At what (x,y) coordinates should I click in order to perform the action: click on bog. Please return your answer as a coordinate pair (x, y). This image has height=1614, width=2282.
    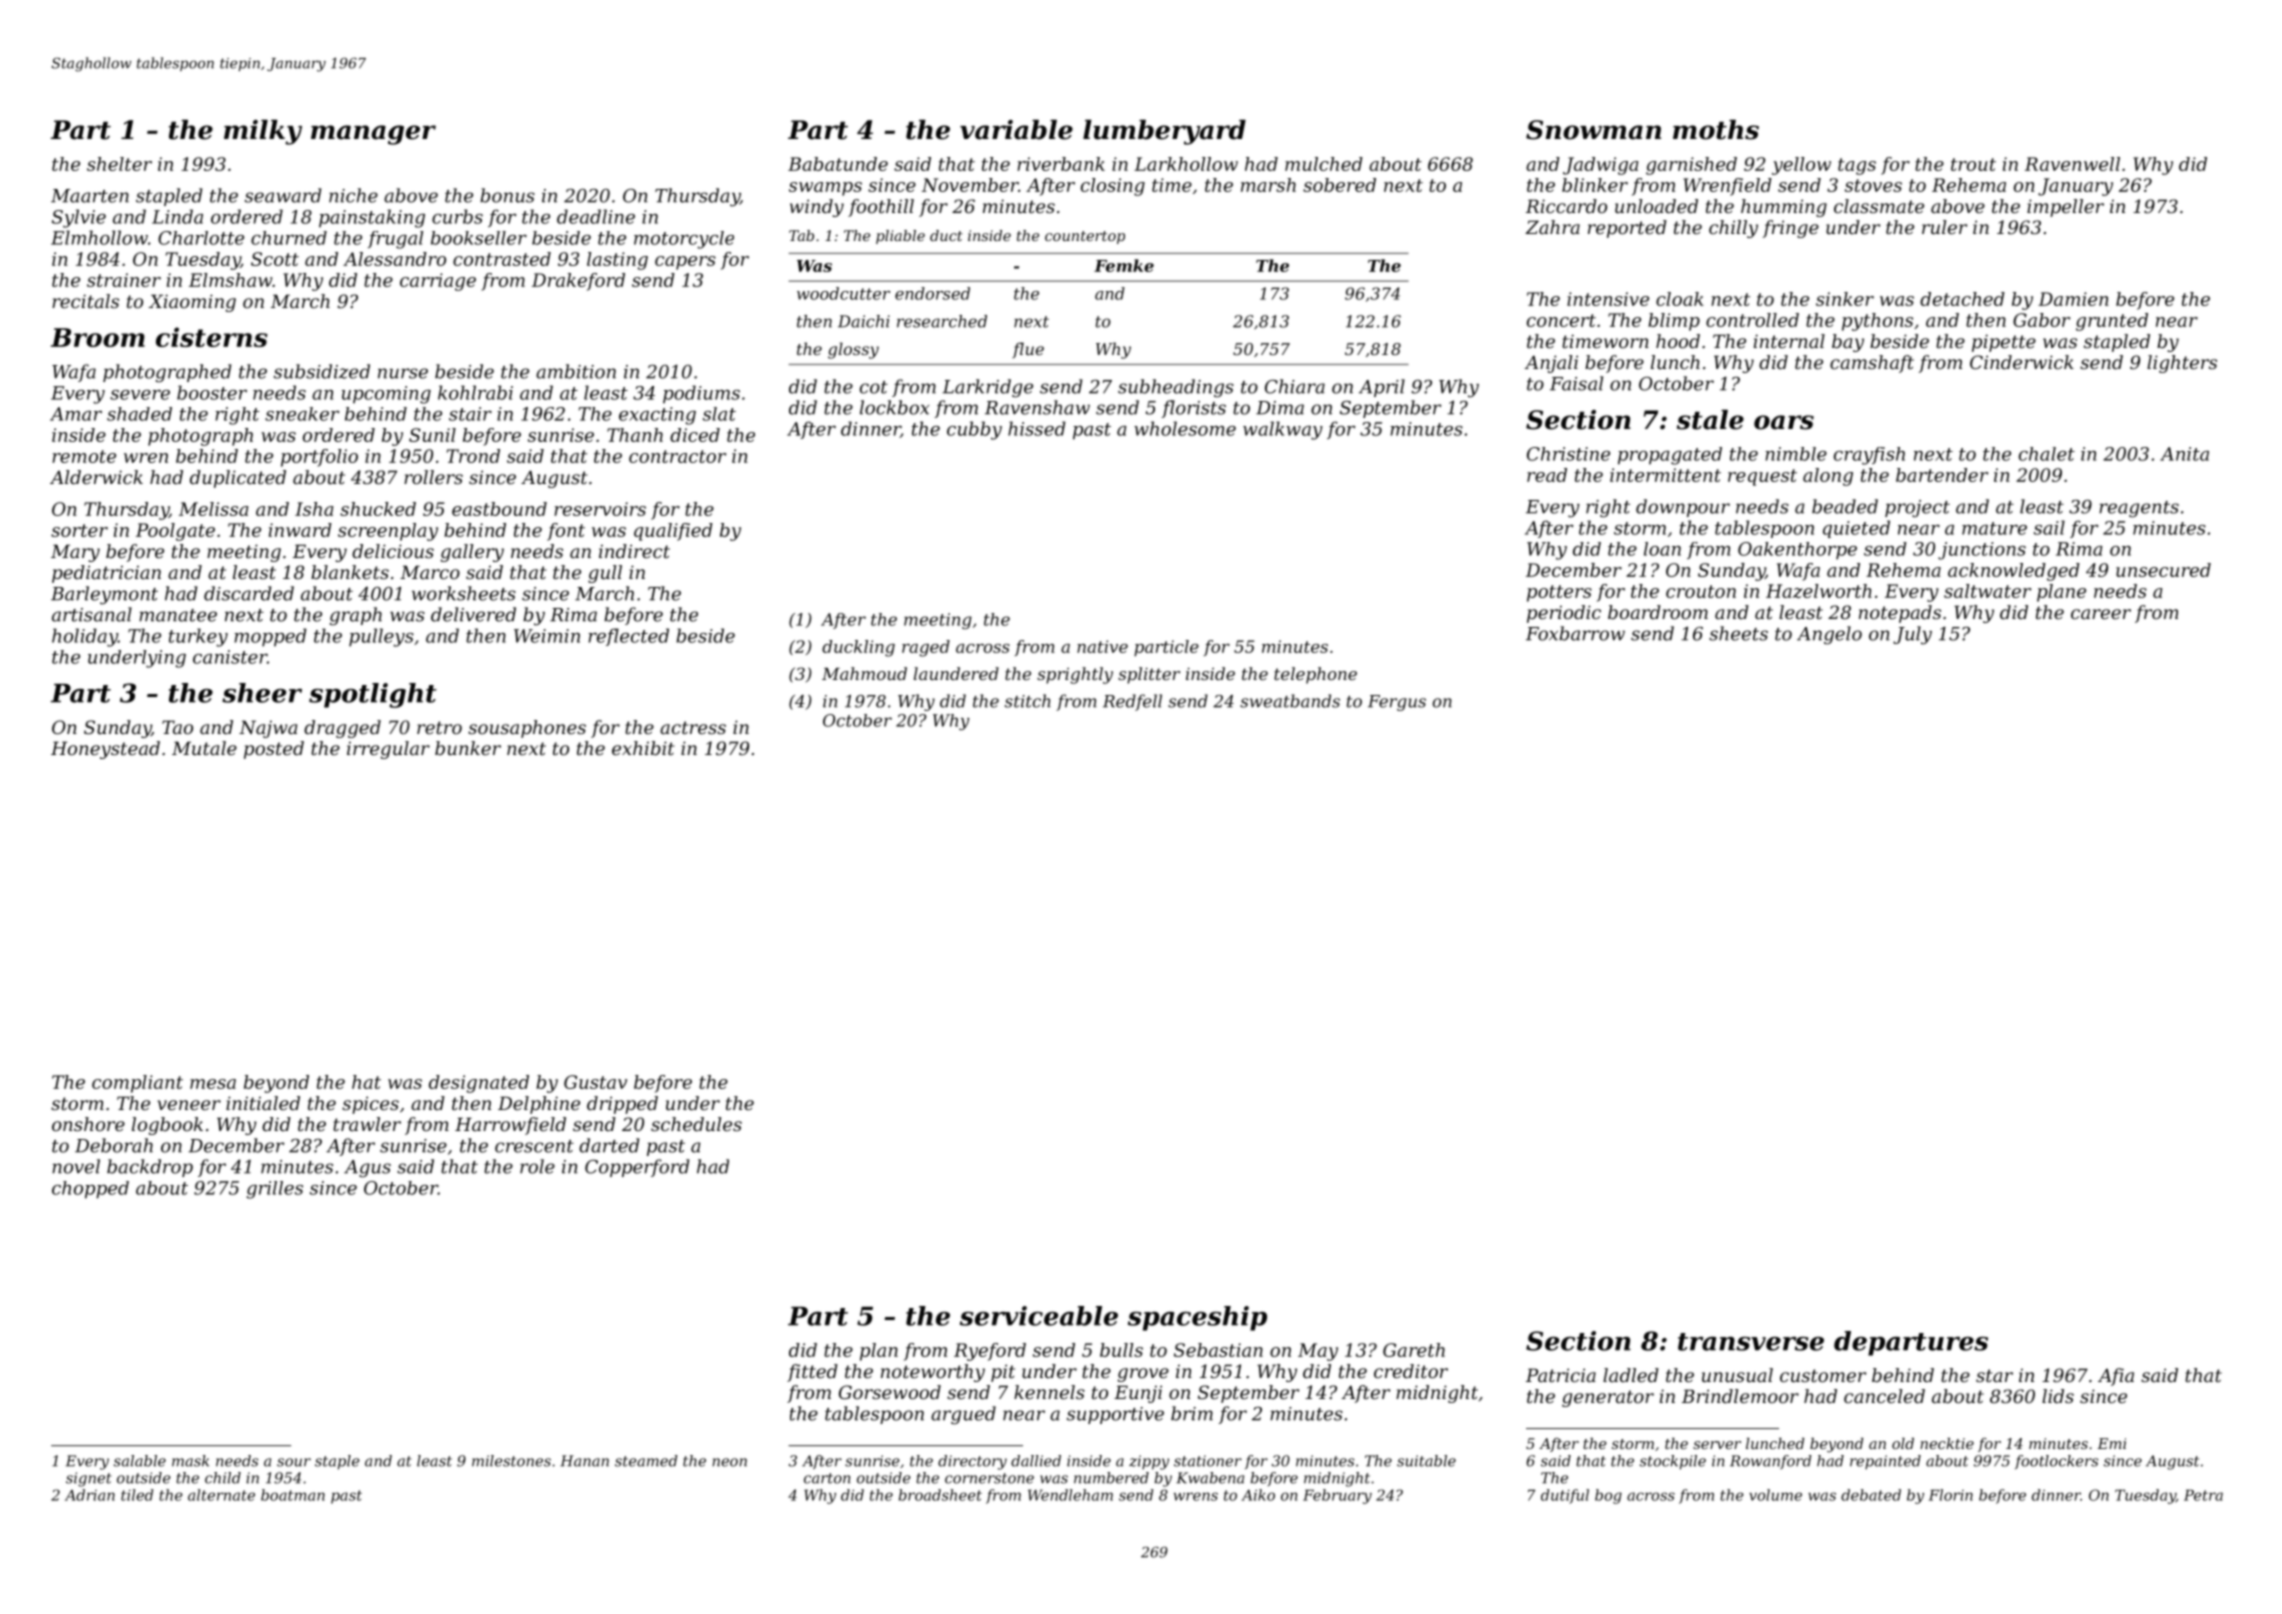
    Looking at the image, I should click on (1608, 1496).
